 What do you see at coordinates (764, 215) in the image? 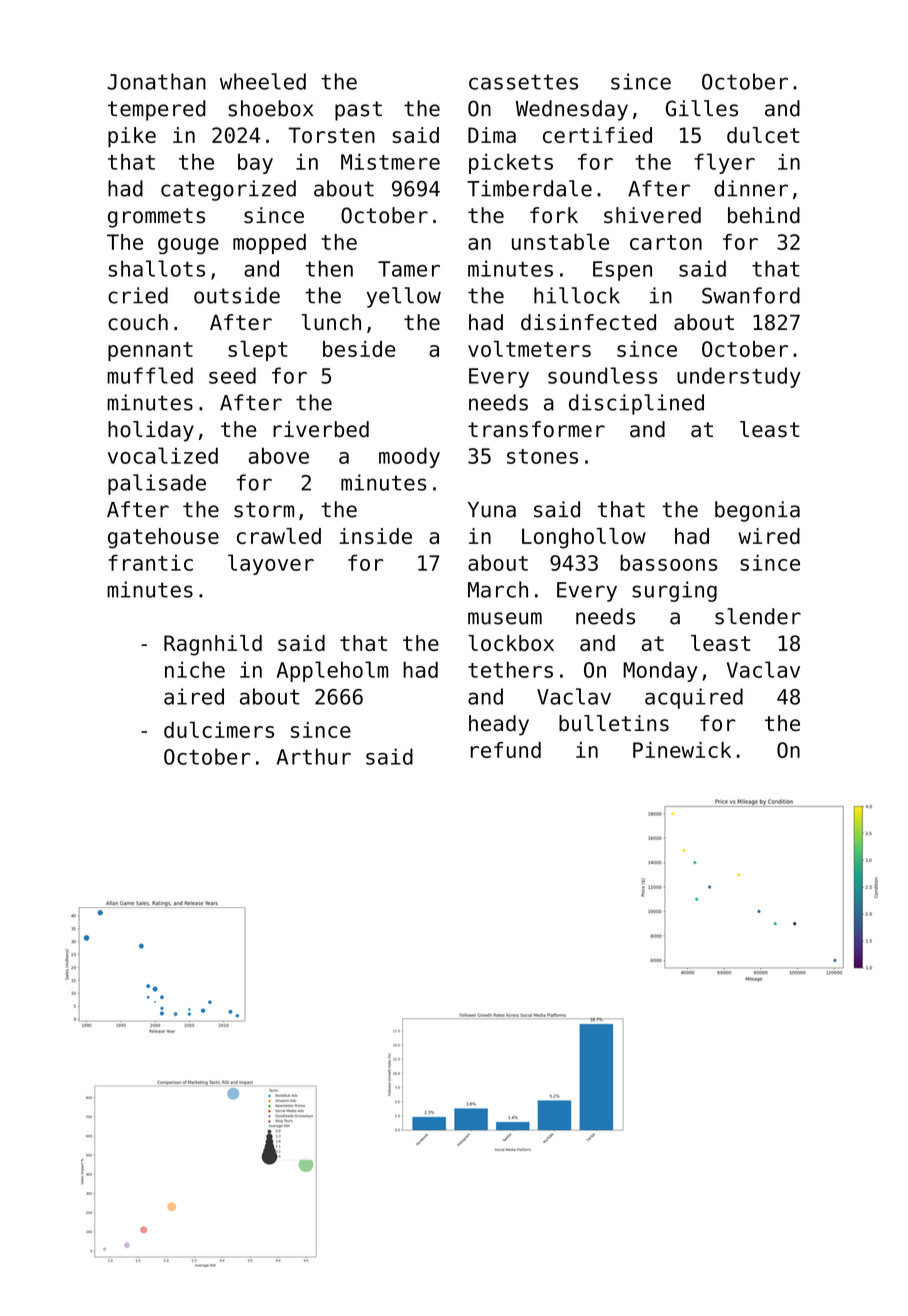
I see `behind` at bounding box center [764, 215].
